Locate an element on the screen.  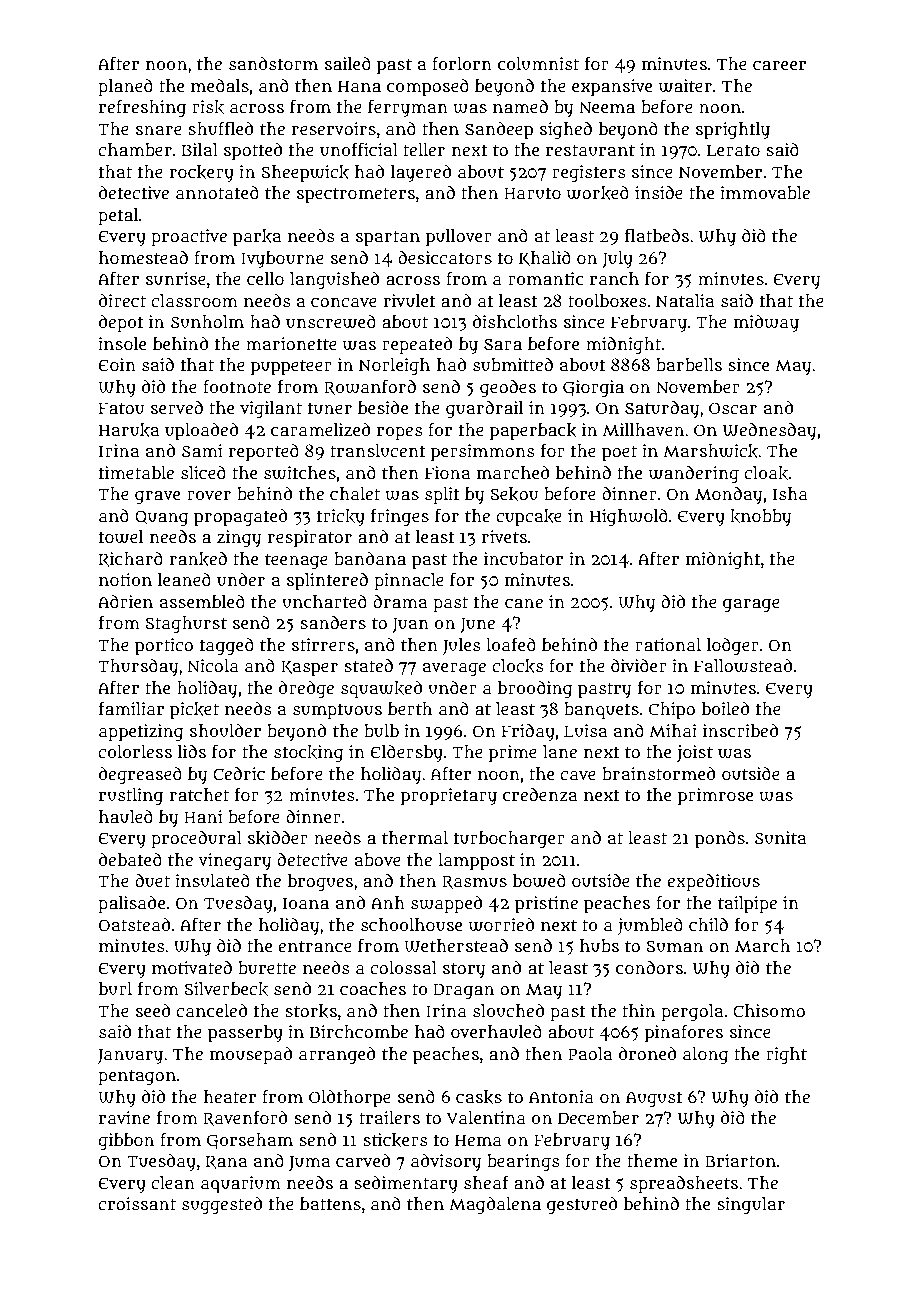
familiar is located at coordinates (131, 709).
